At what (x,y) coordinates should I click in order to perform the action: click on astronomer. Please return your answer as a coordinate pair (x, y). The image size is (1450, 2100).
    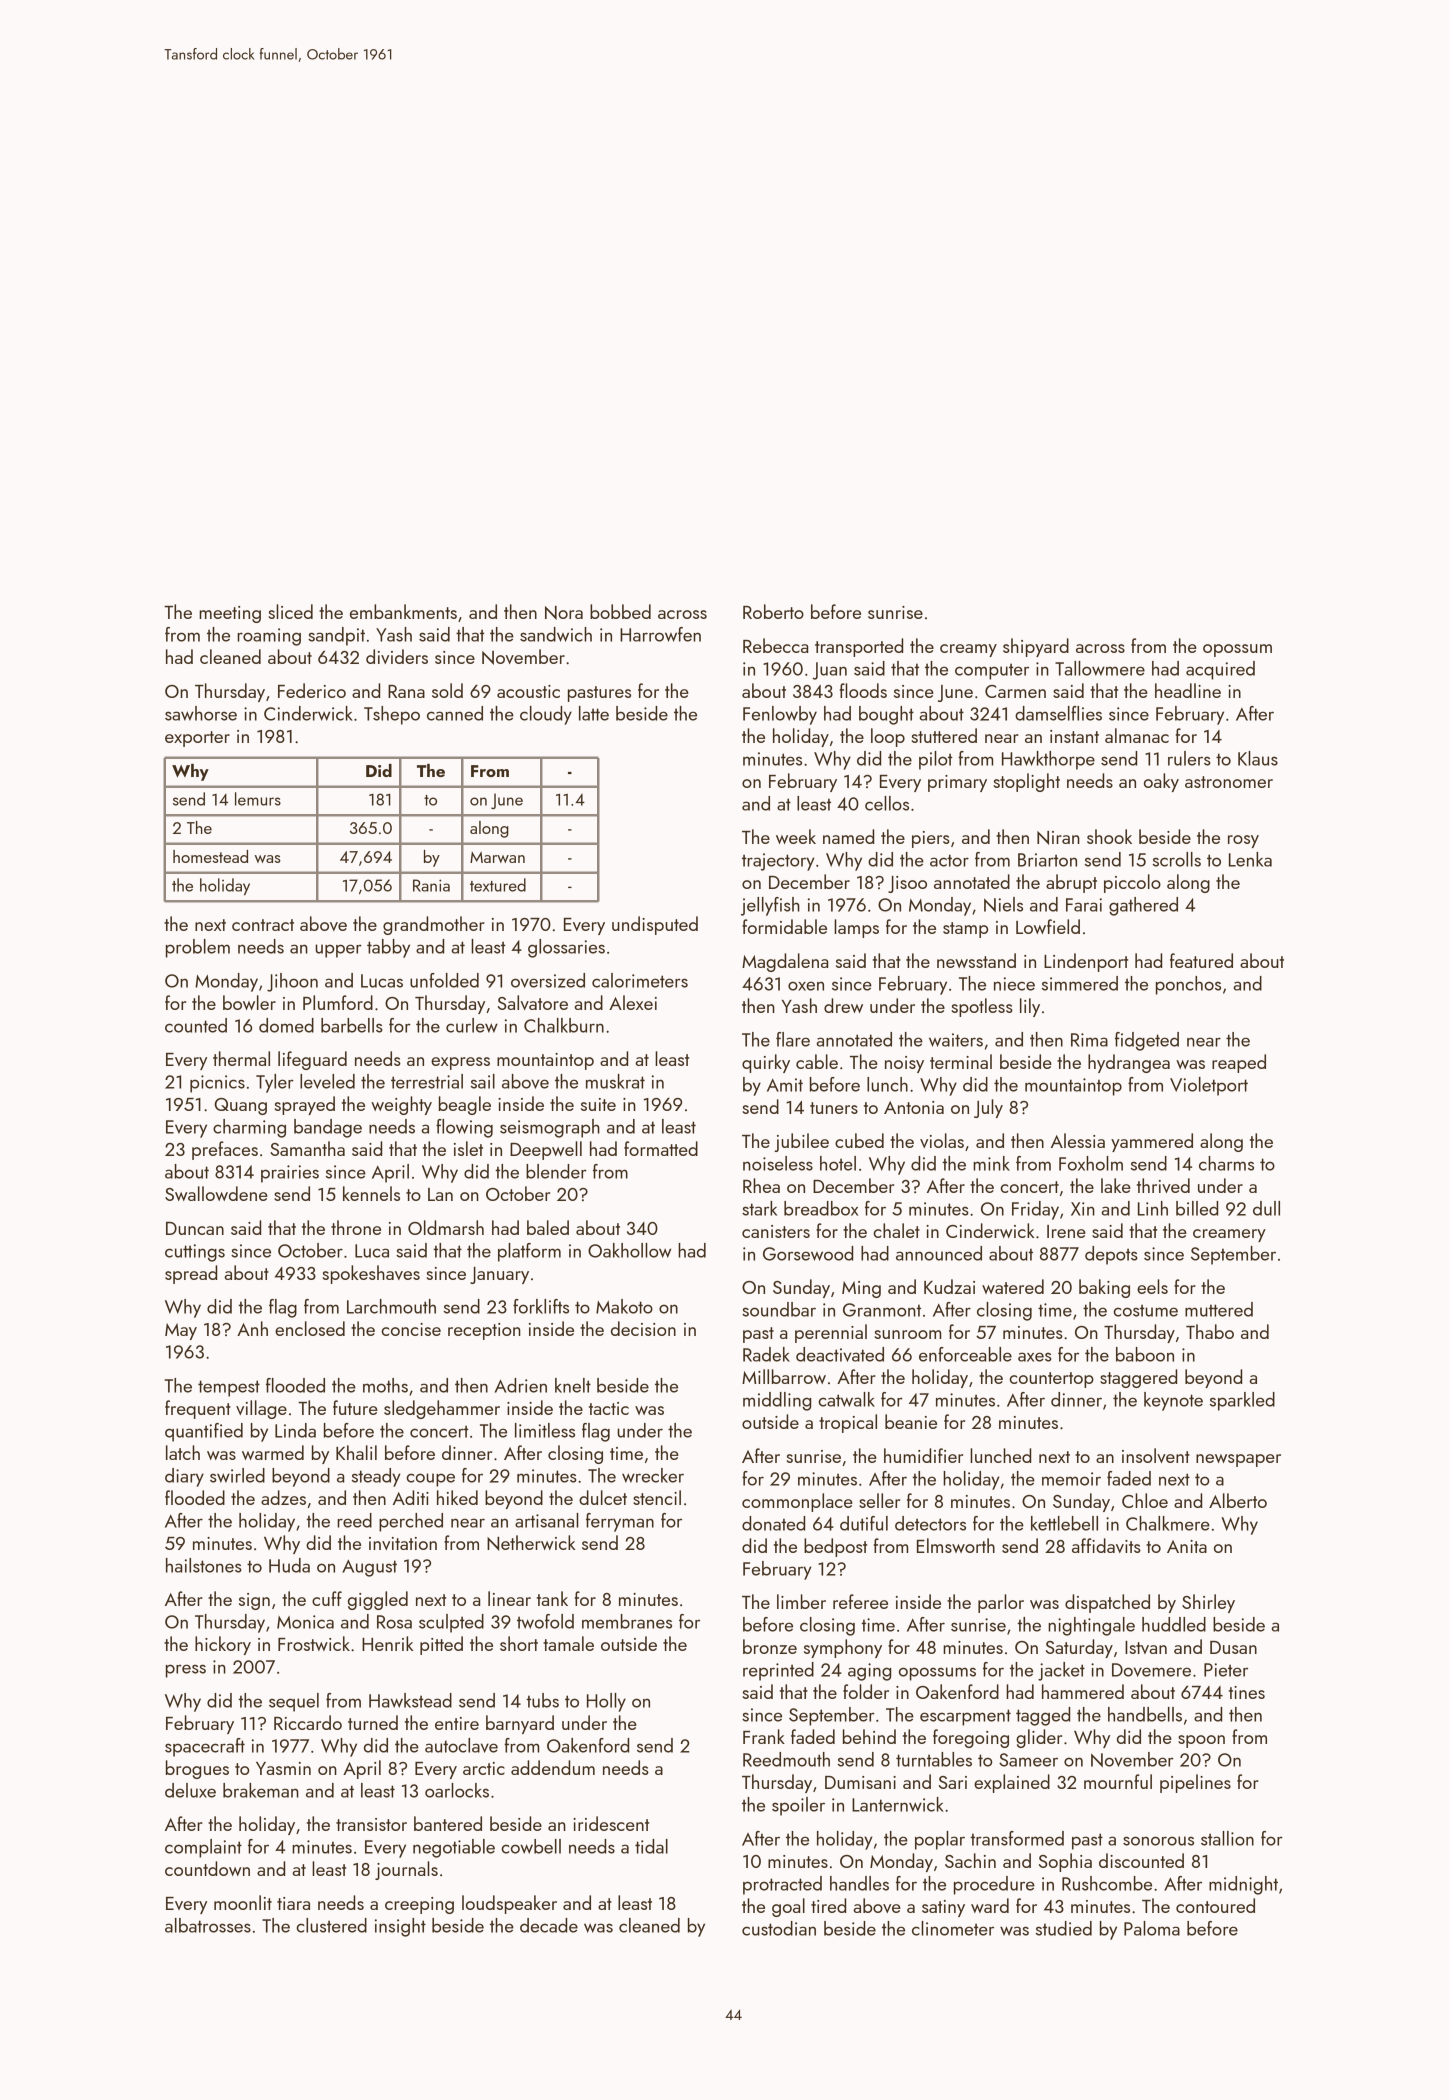
    Looking at the image, I should click on (1229, 782).
